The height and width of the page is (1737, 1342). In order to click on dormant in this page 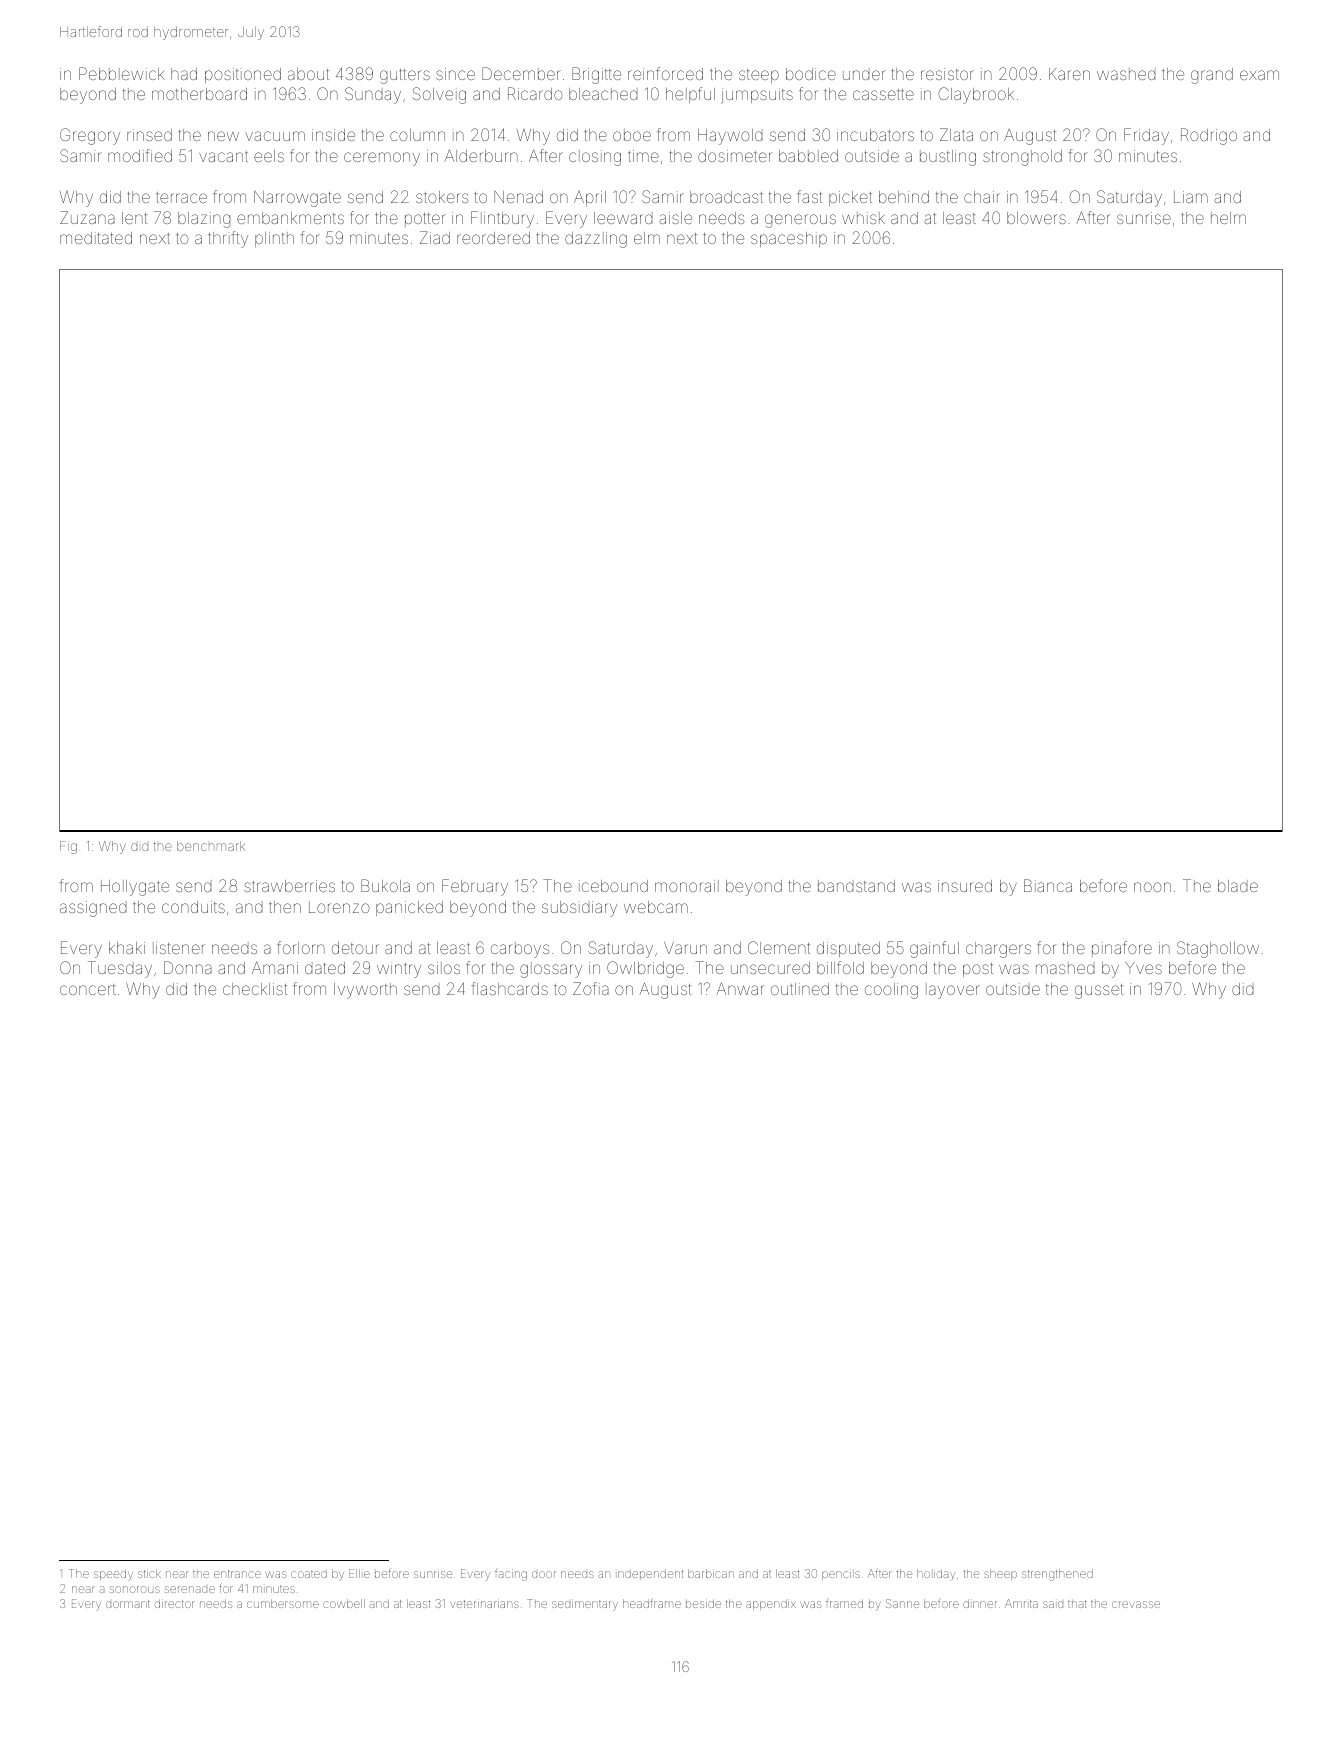, I will do `click(128, 1604)`.
